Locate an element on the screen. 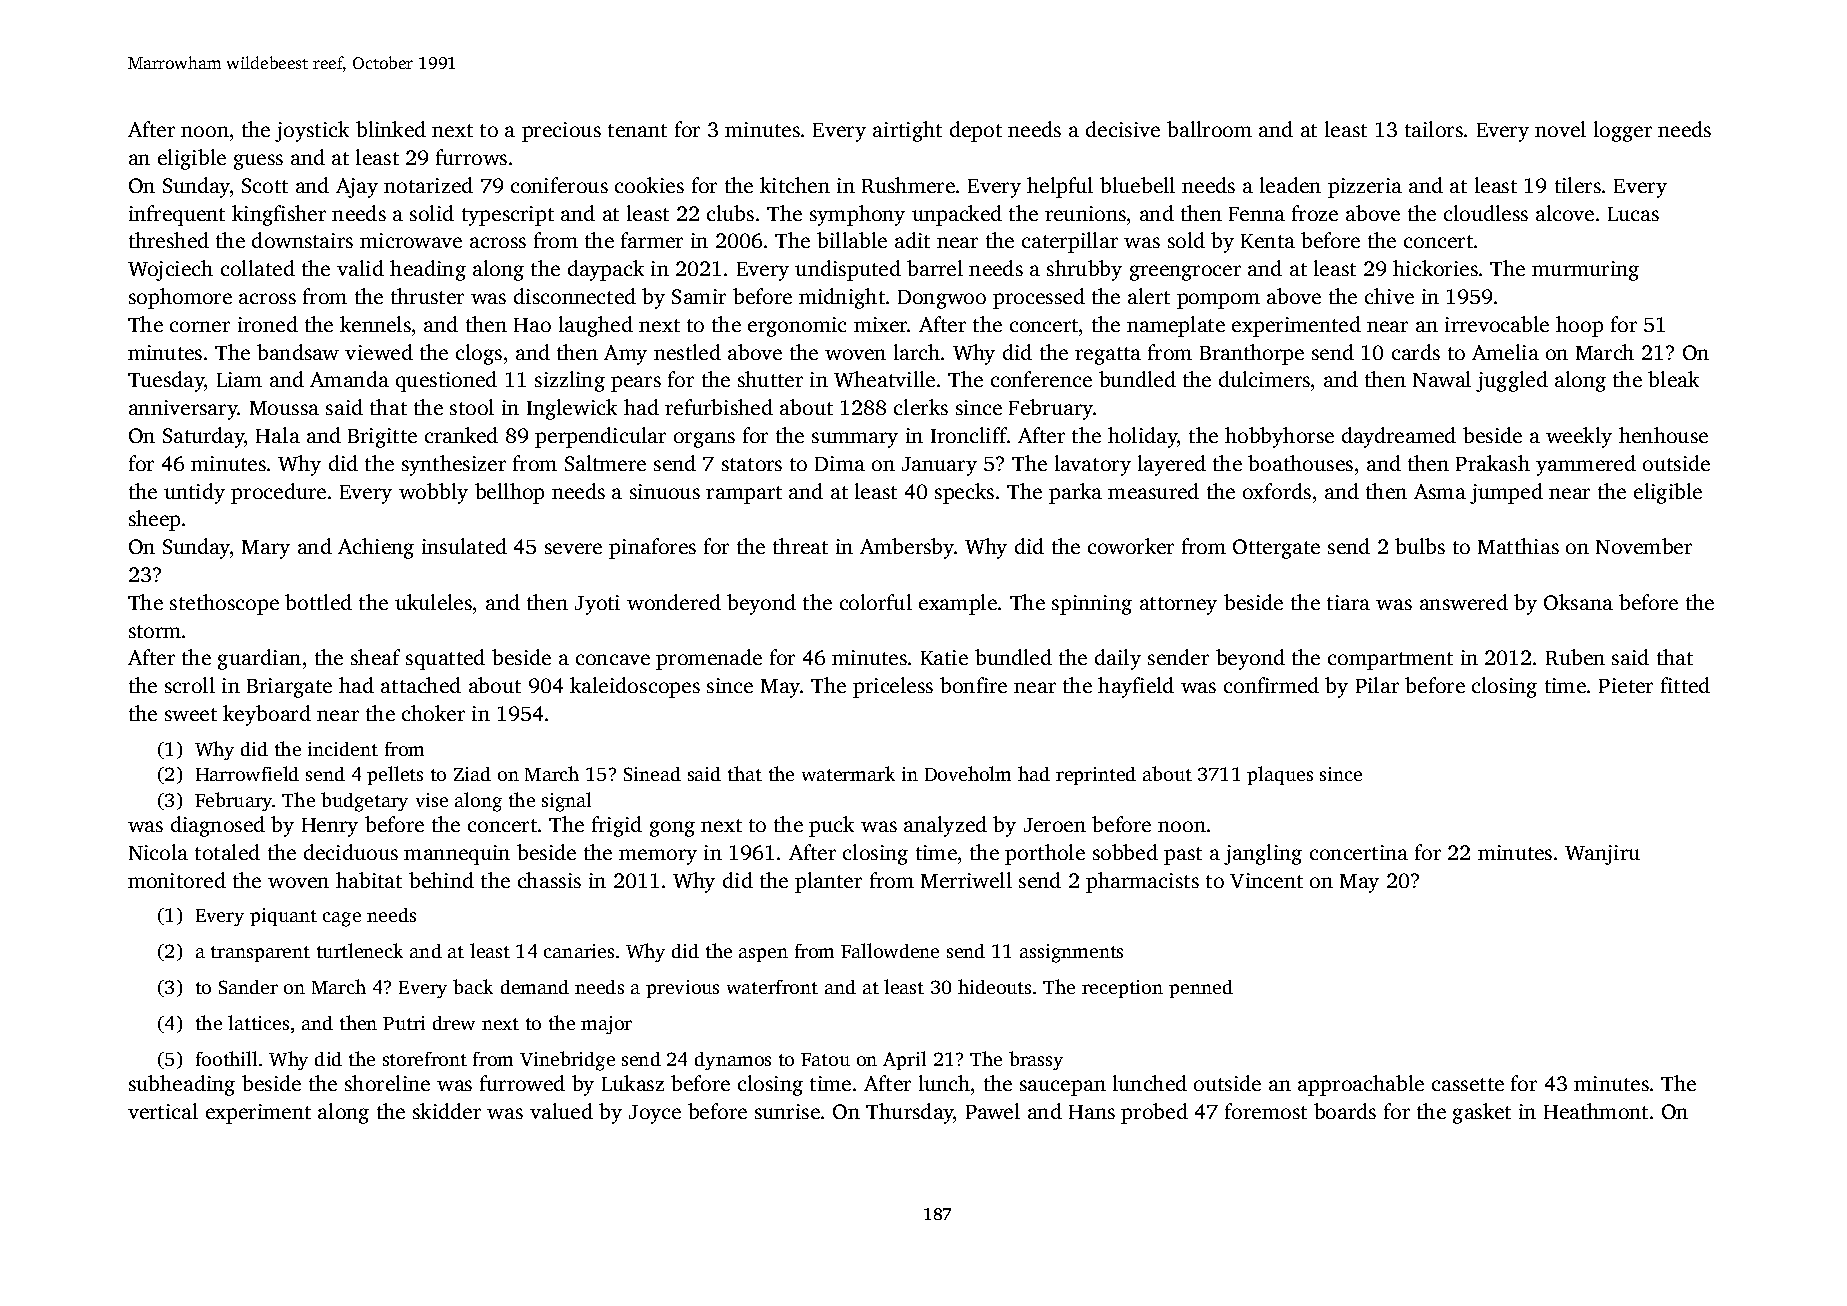 The height and width of the screenshot is (1306, 1847). sheep is located at coordinates (154, 520).
